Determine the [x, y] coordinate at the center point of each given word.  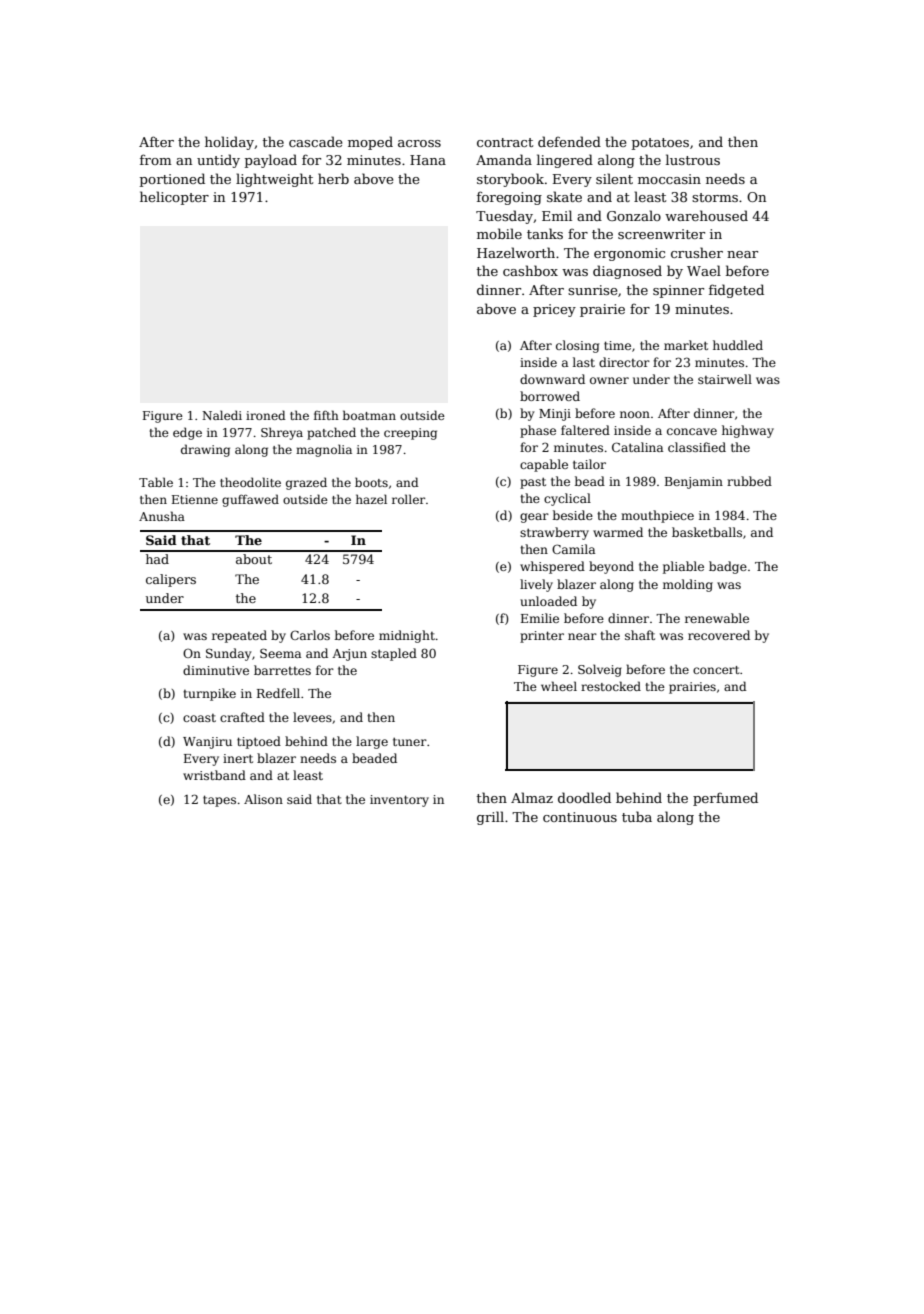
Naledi [222, 415]
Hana [428, 160]
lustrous [693, 159]
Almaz [532, 797]
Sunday [229, 654]
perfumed [725, 799]
